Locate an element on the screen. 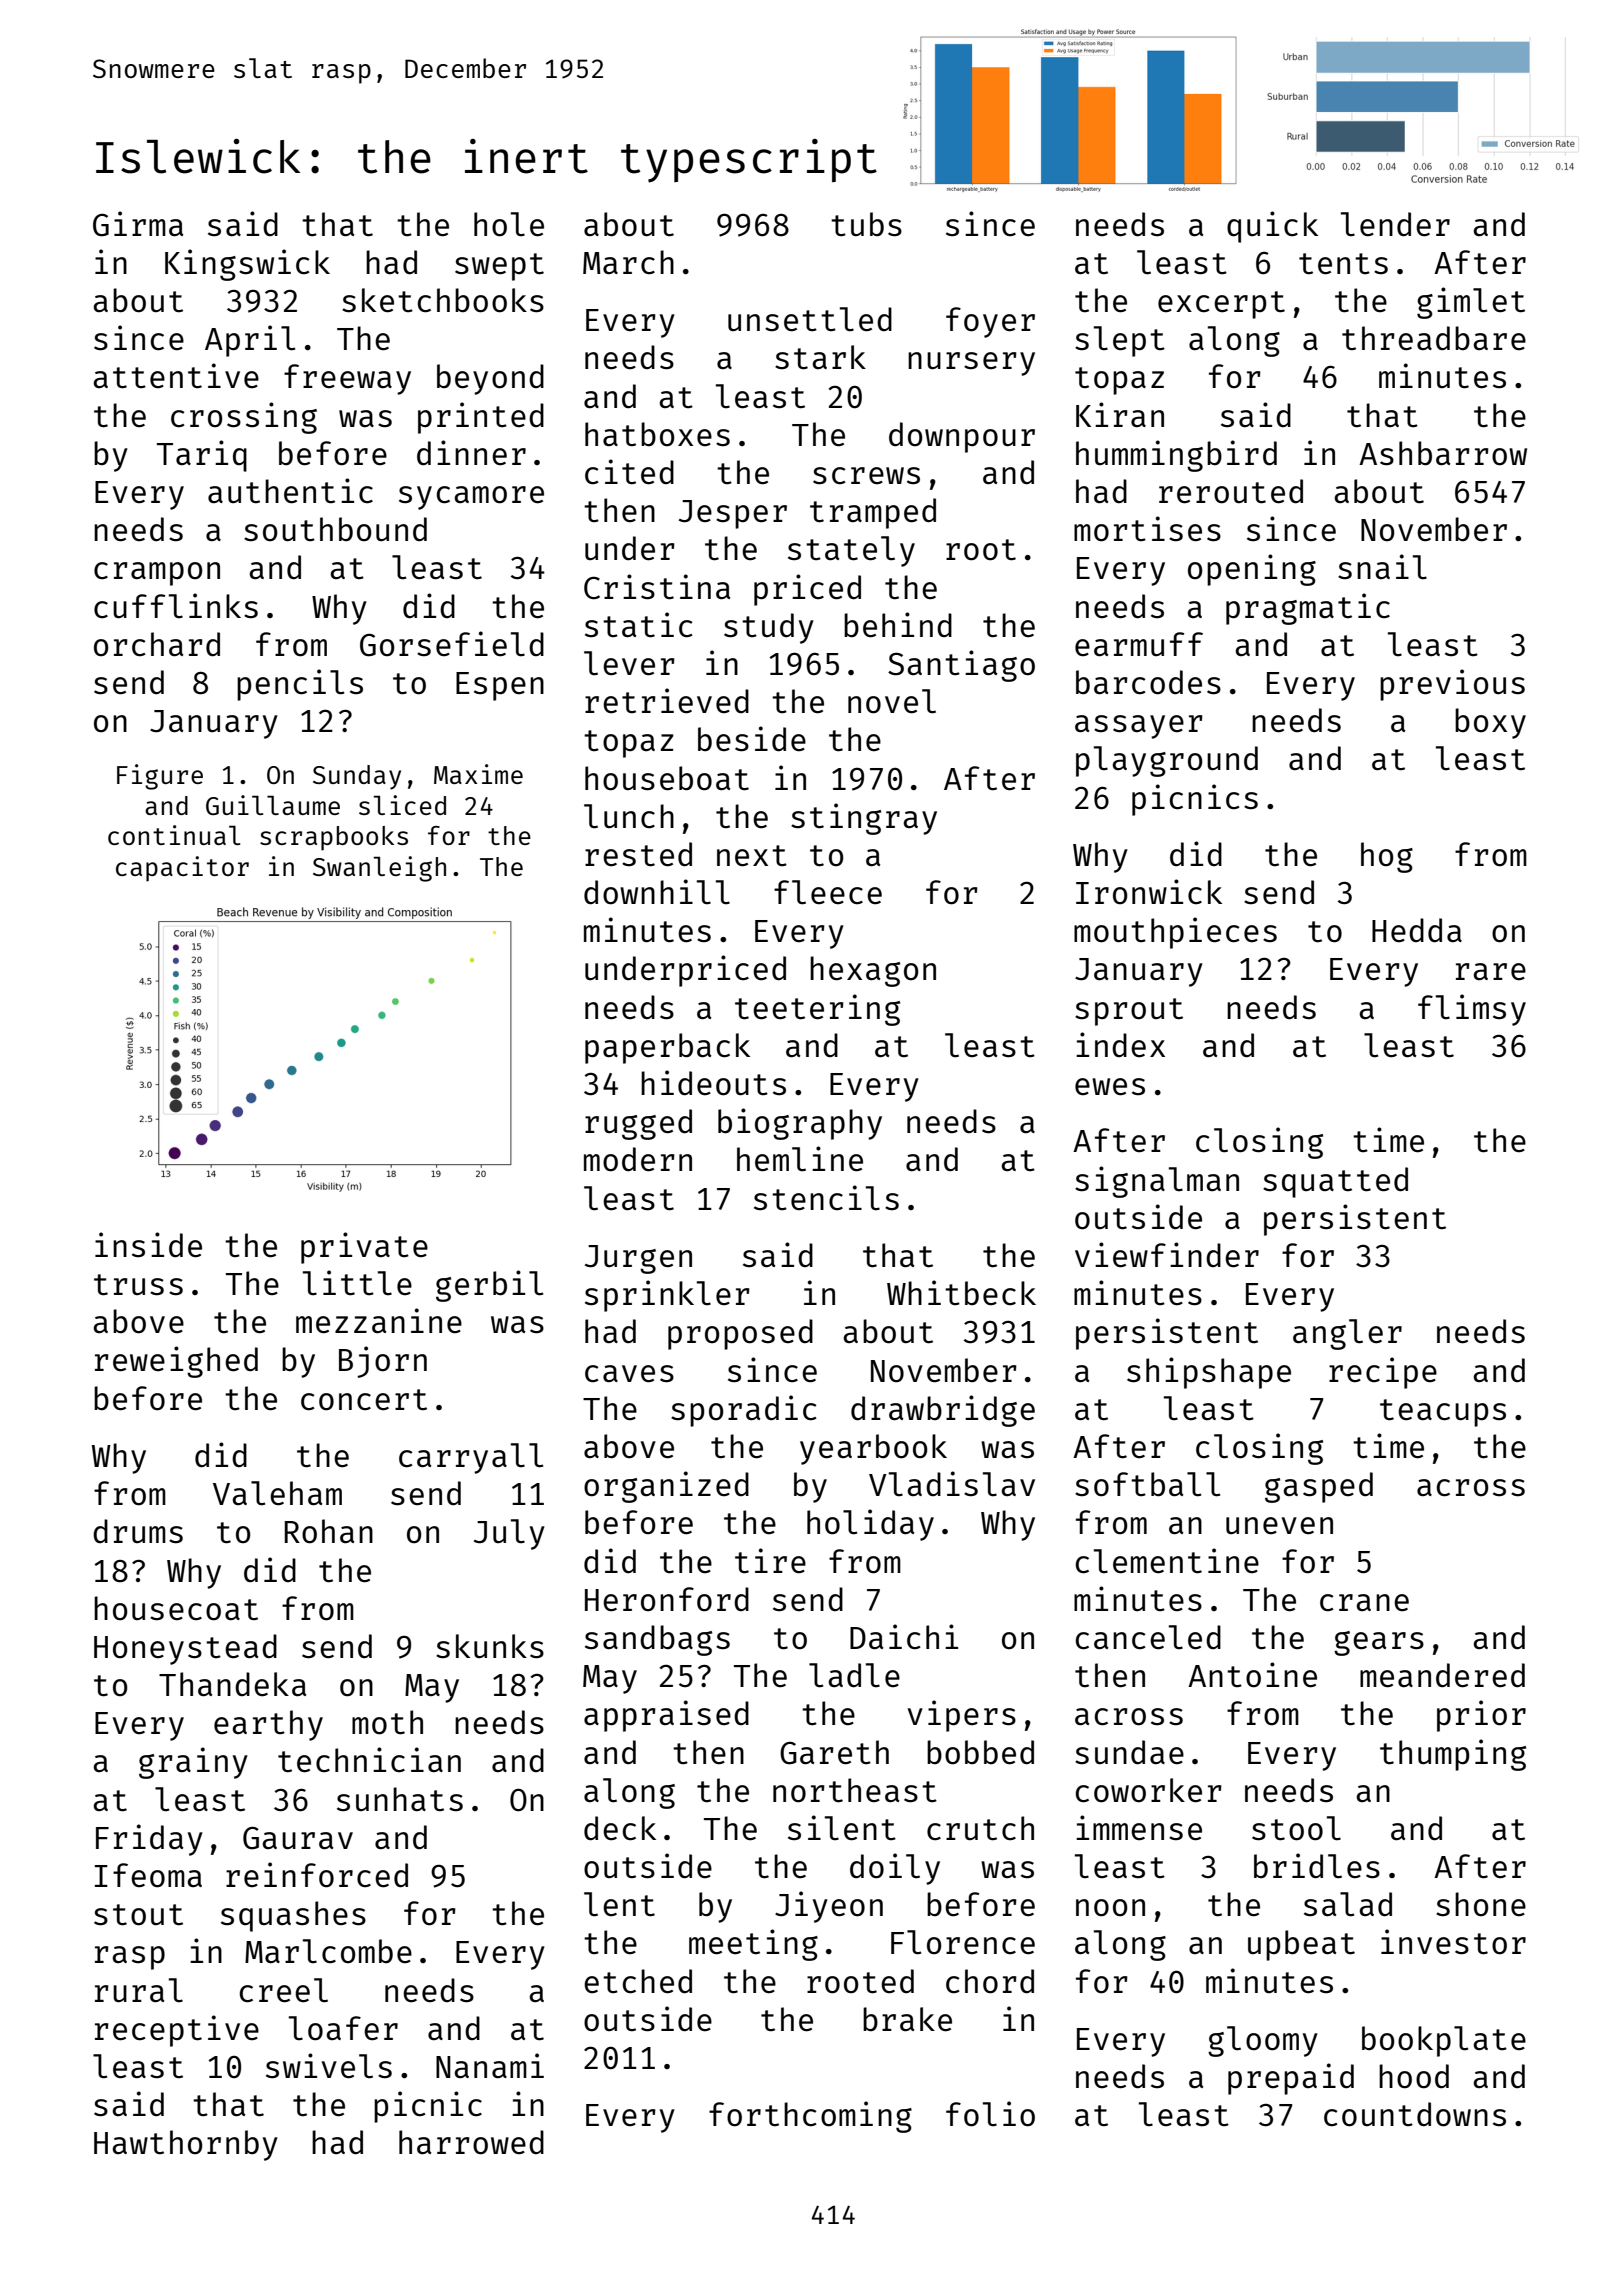 The height and width of the screenshot is (2292, 1620). rare is located at coordinates (1491, 972).
